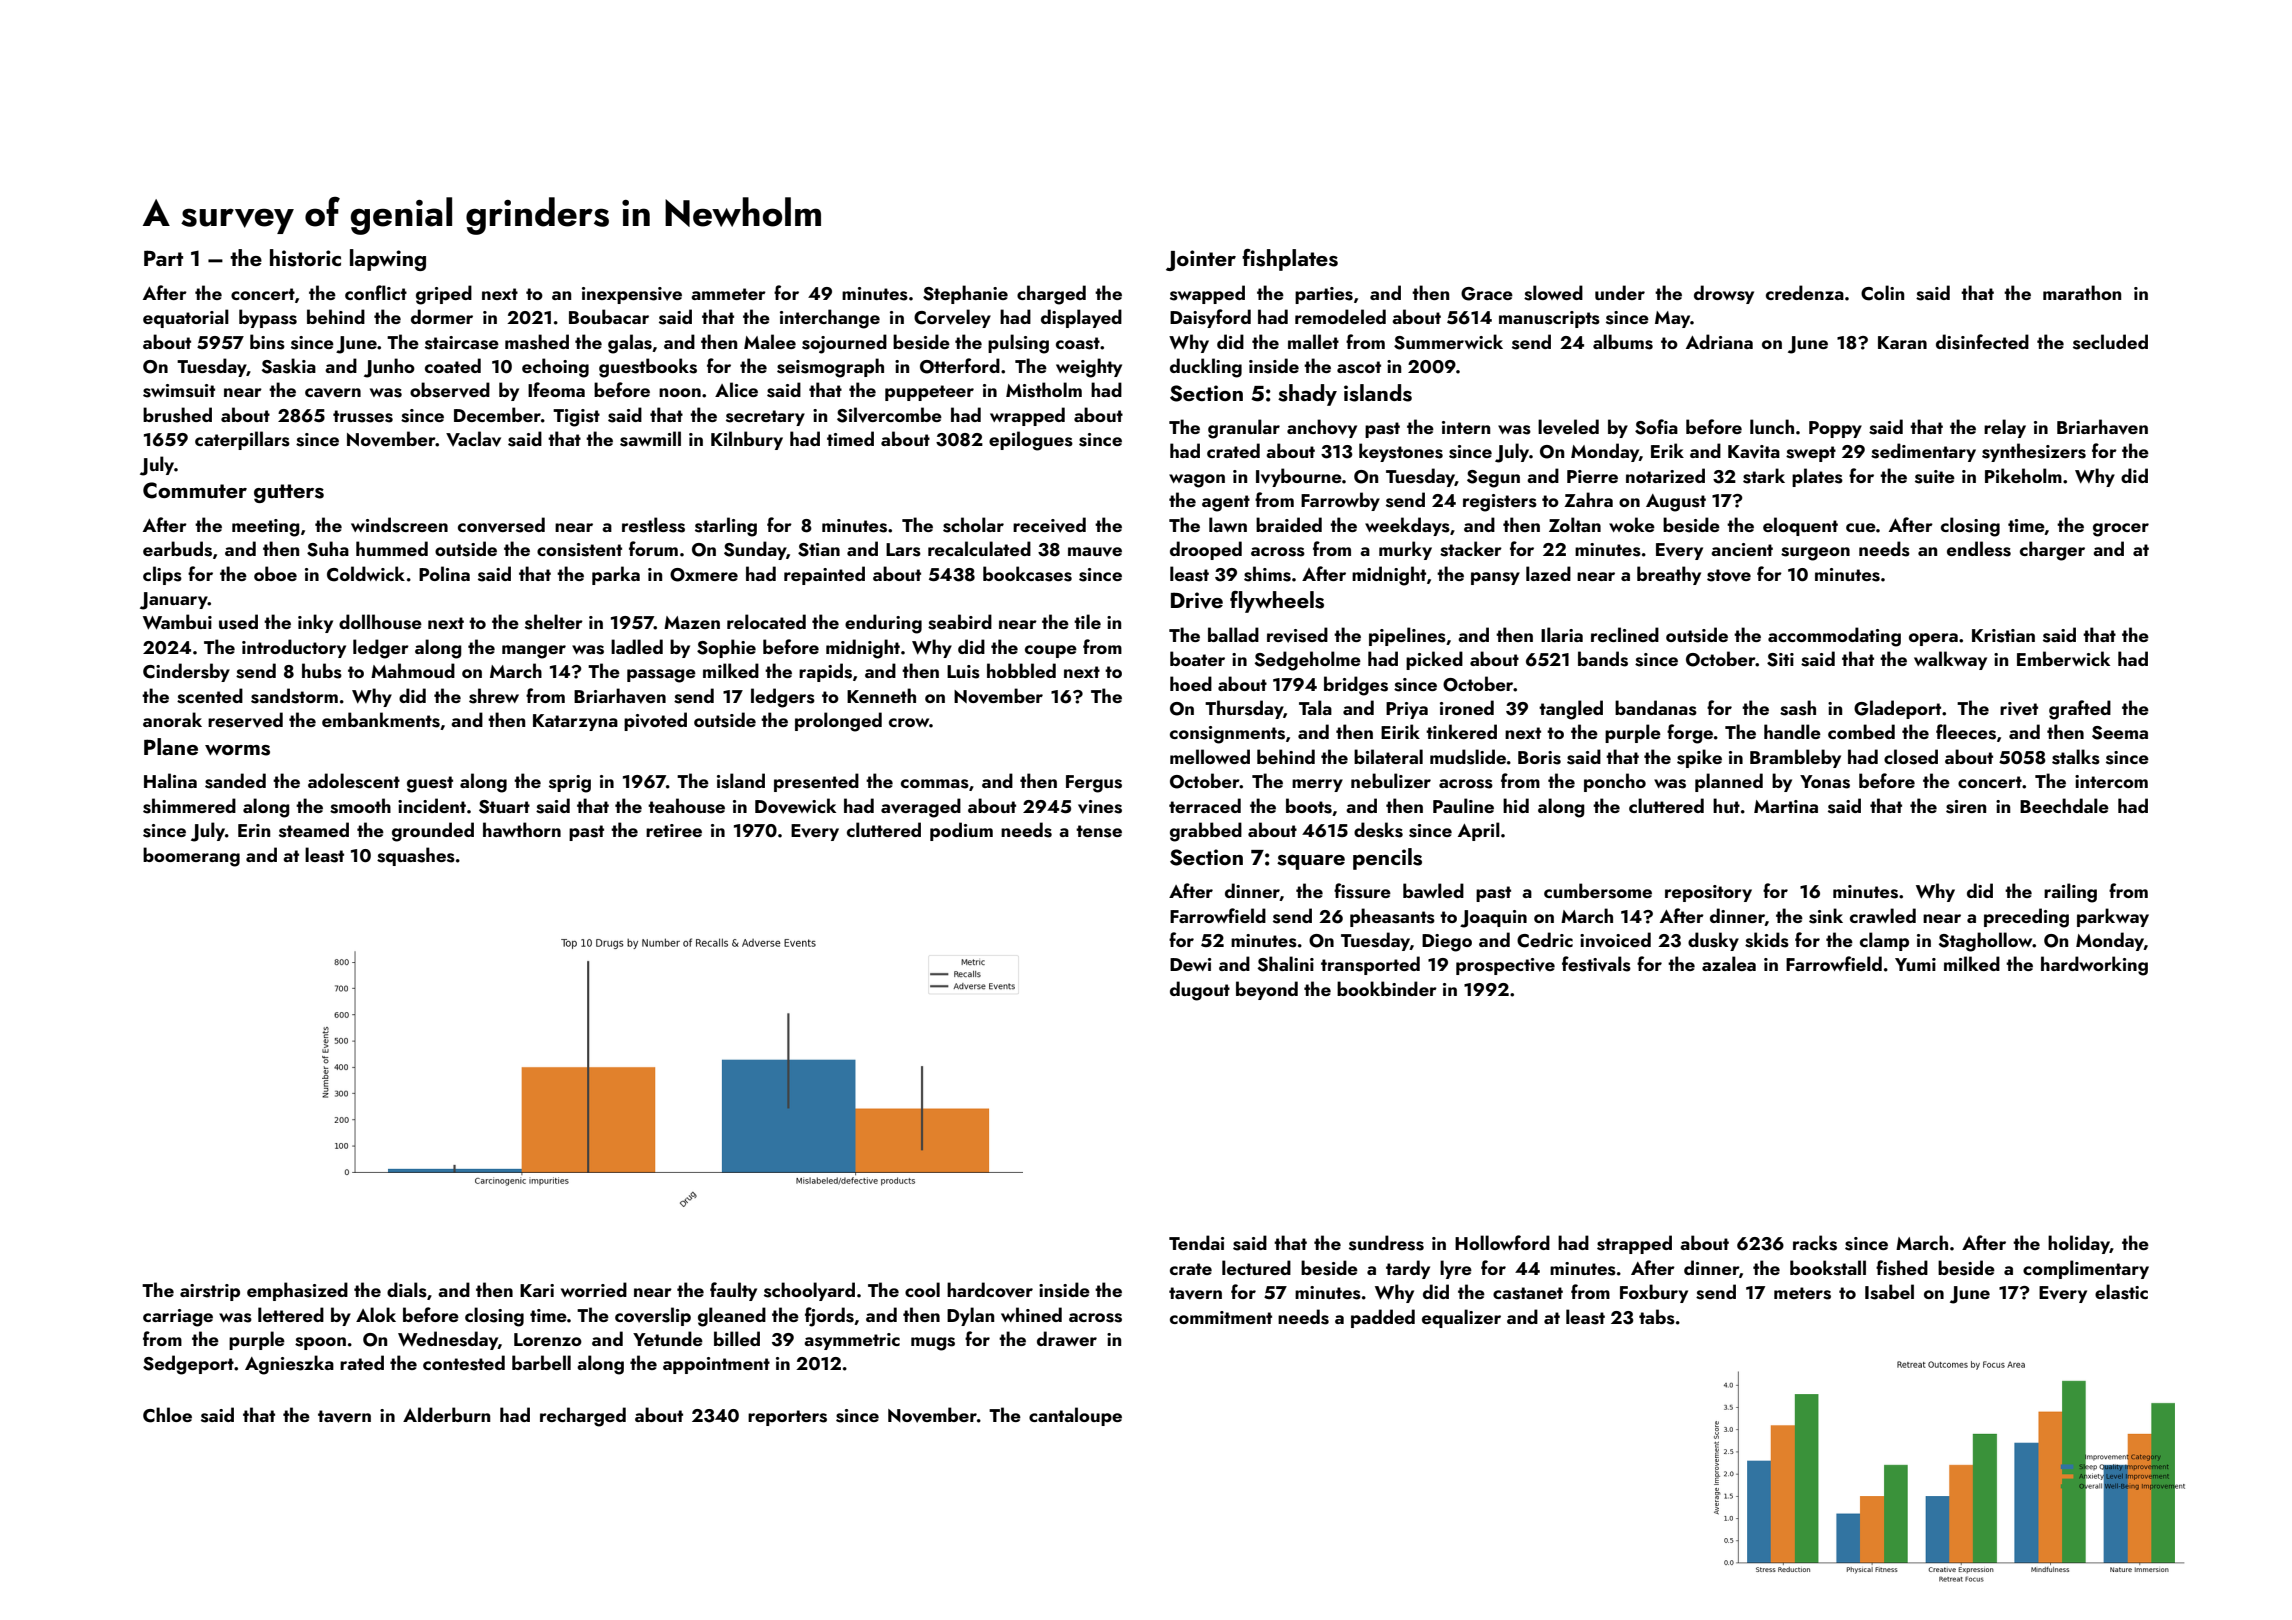  I want to click on embankments, so click(381, 720).
